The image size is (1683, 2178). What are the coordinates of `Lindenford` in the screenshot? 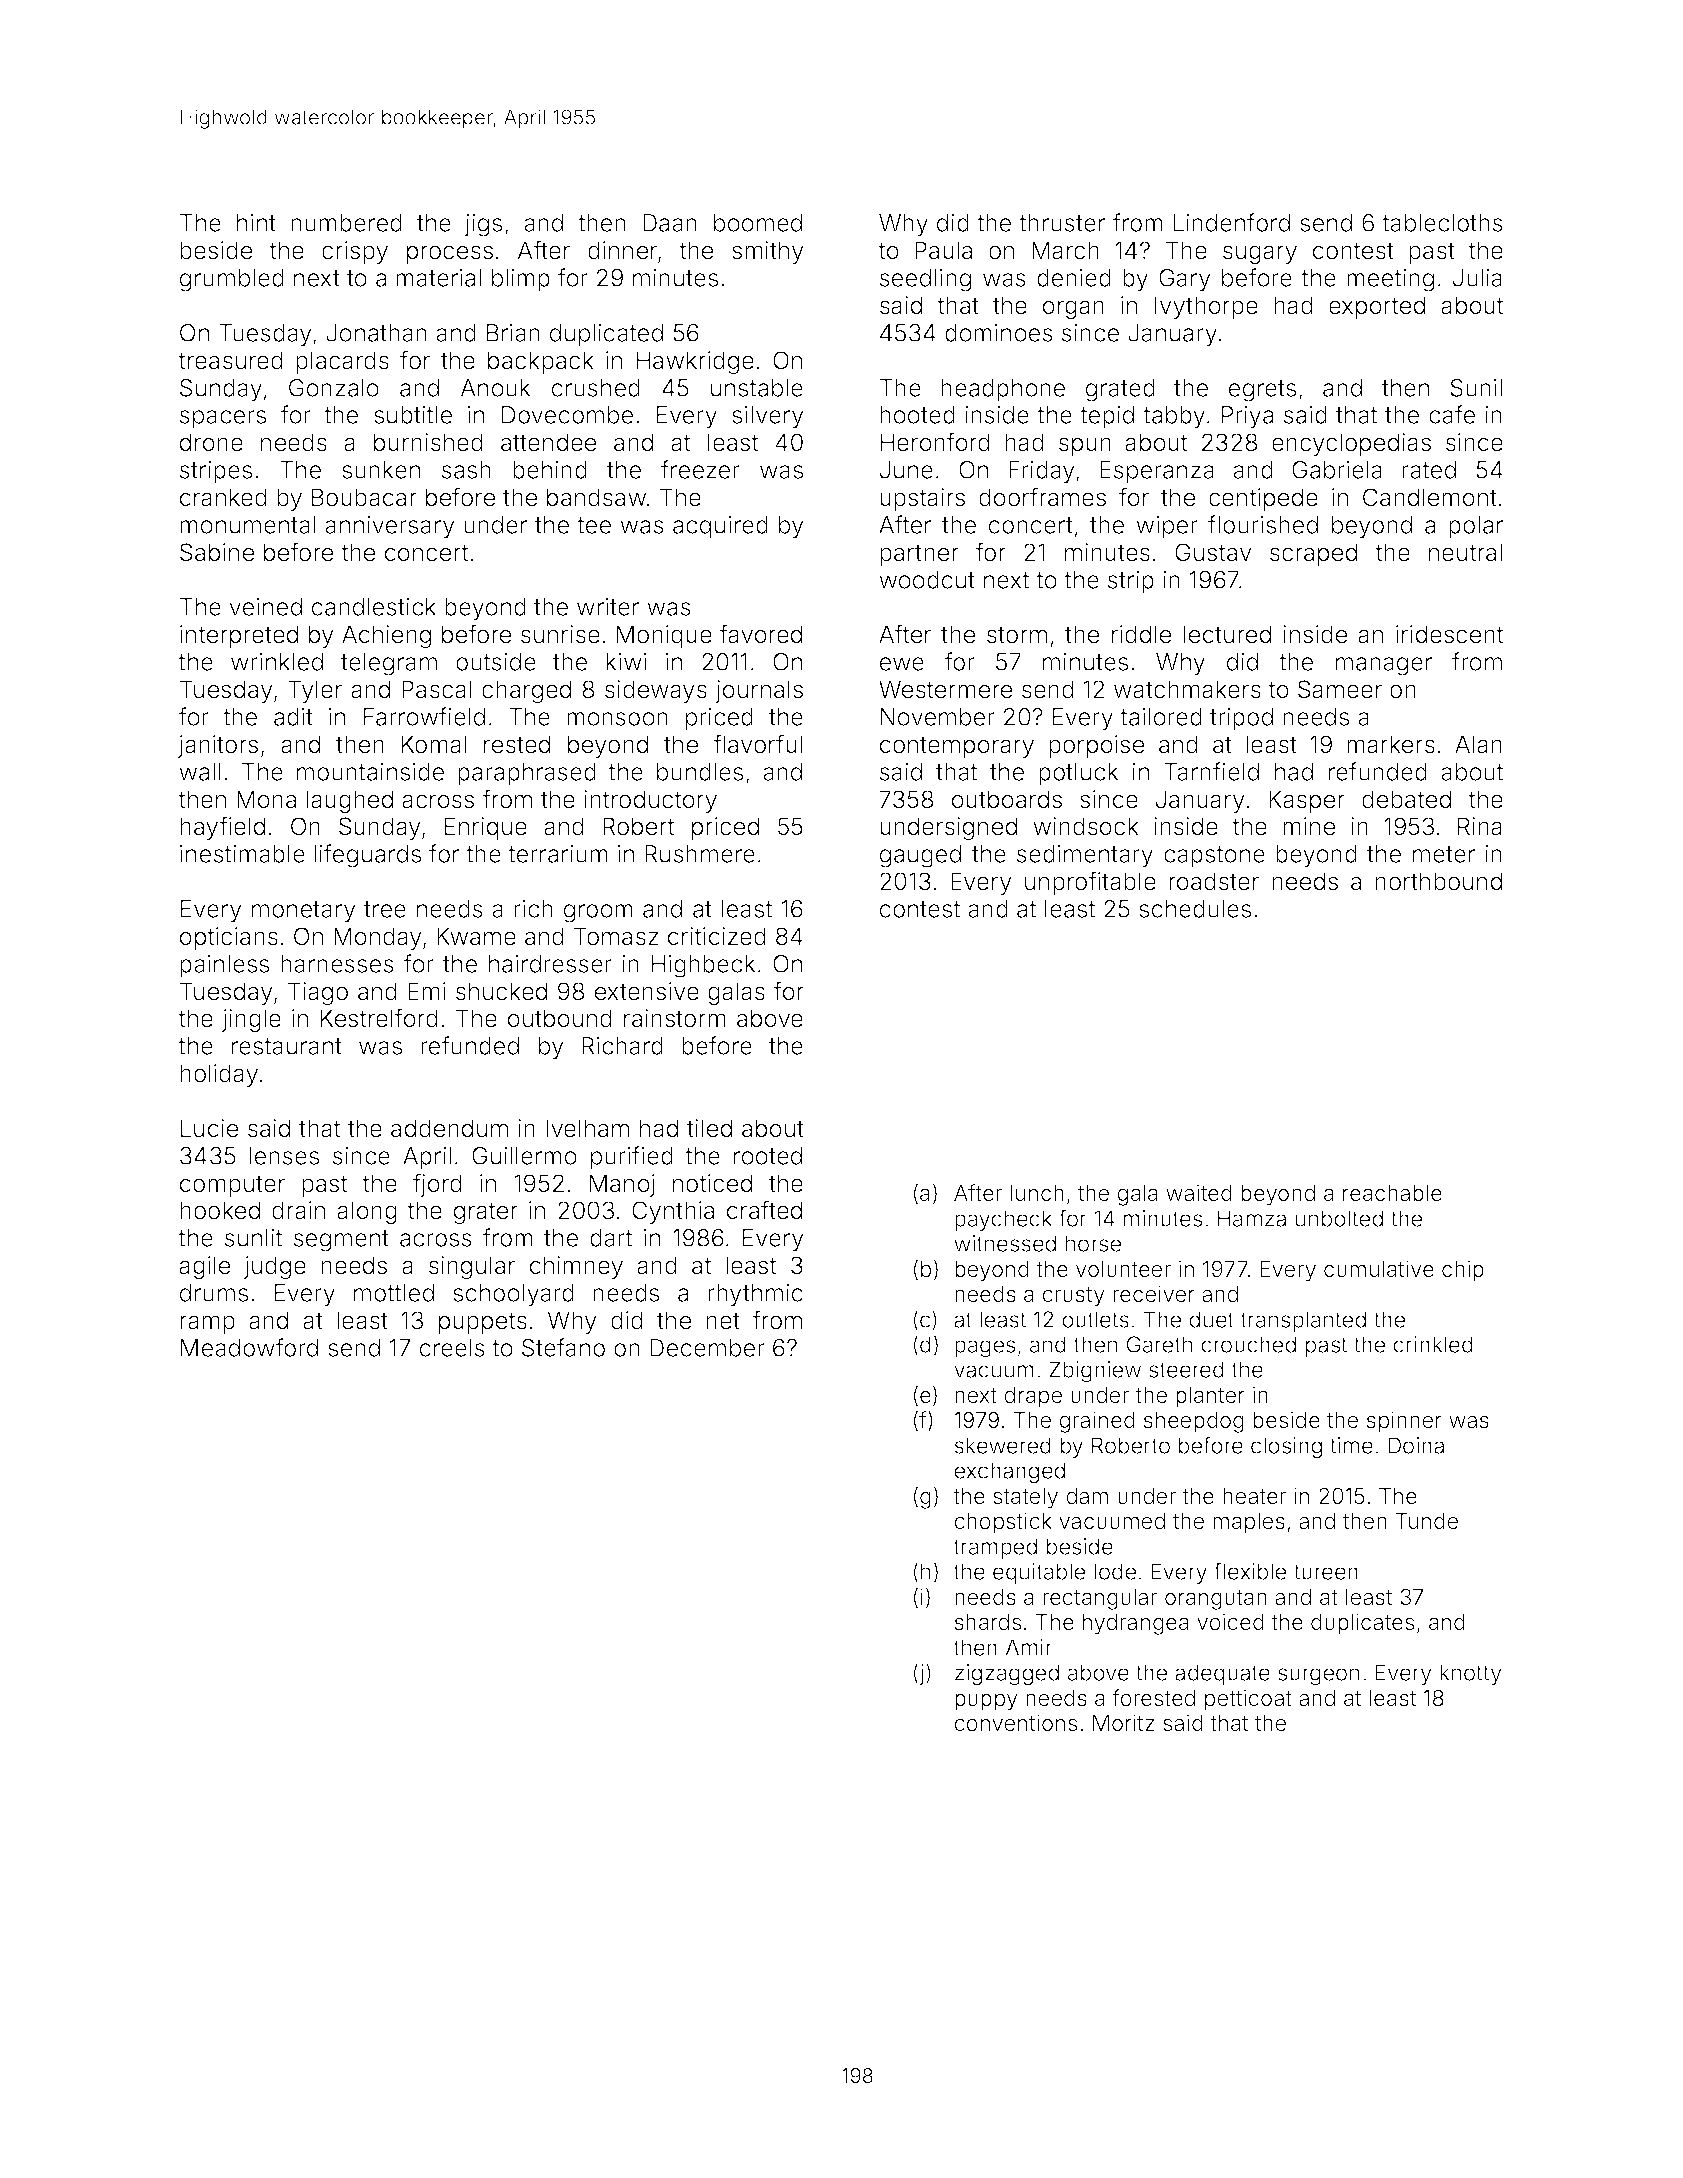 It's located at (1232, 222).
